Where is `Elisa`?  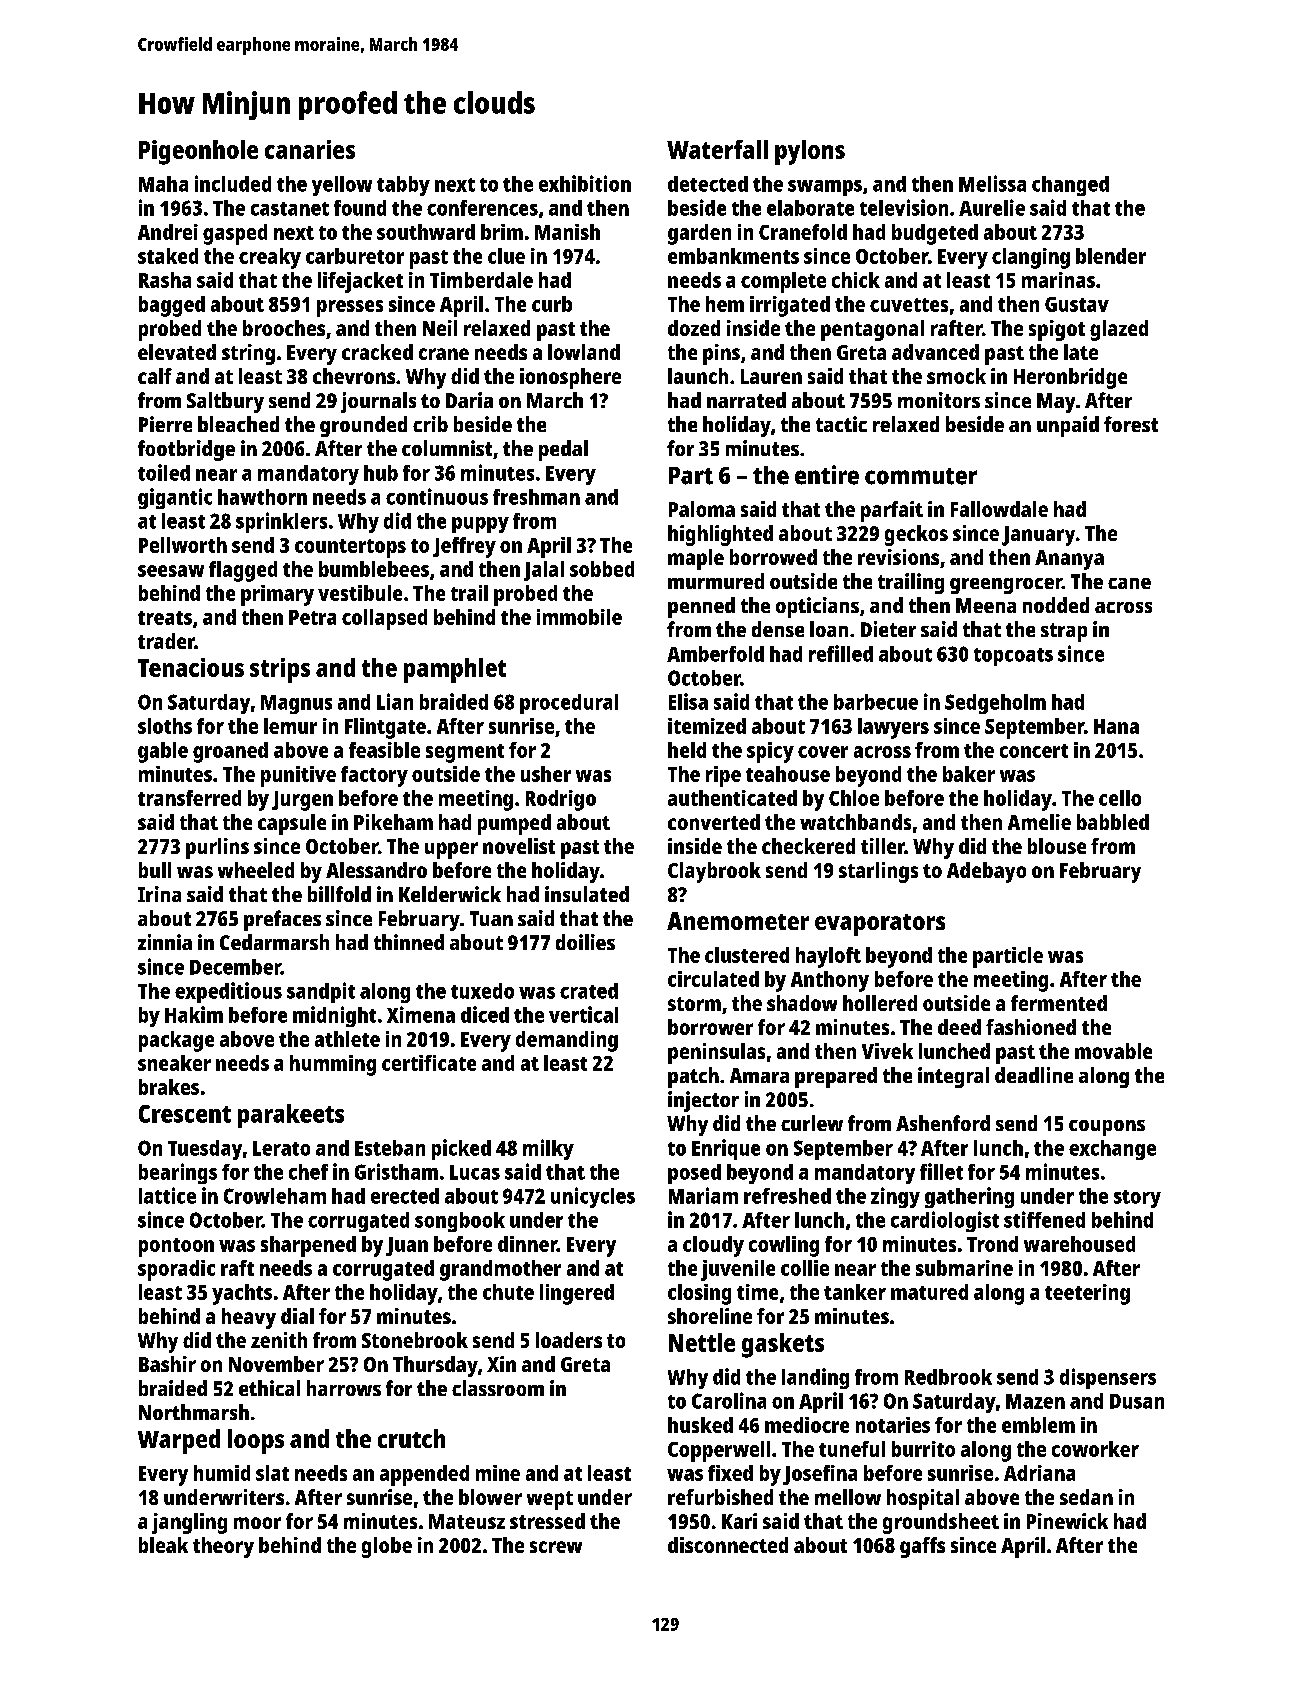
Elisa is located at coordinates (688, 701).
